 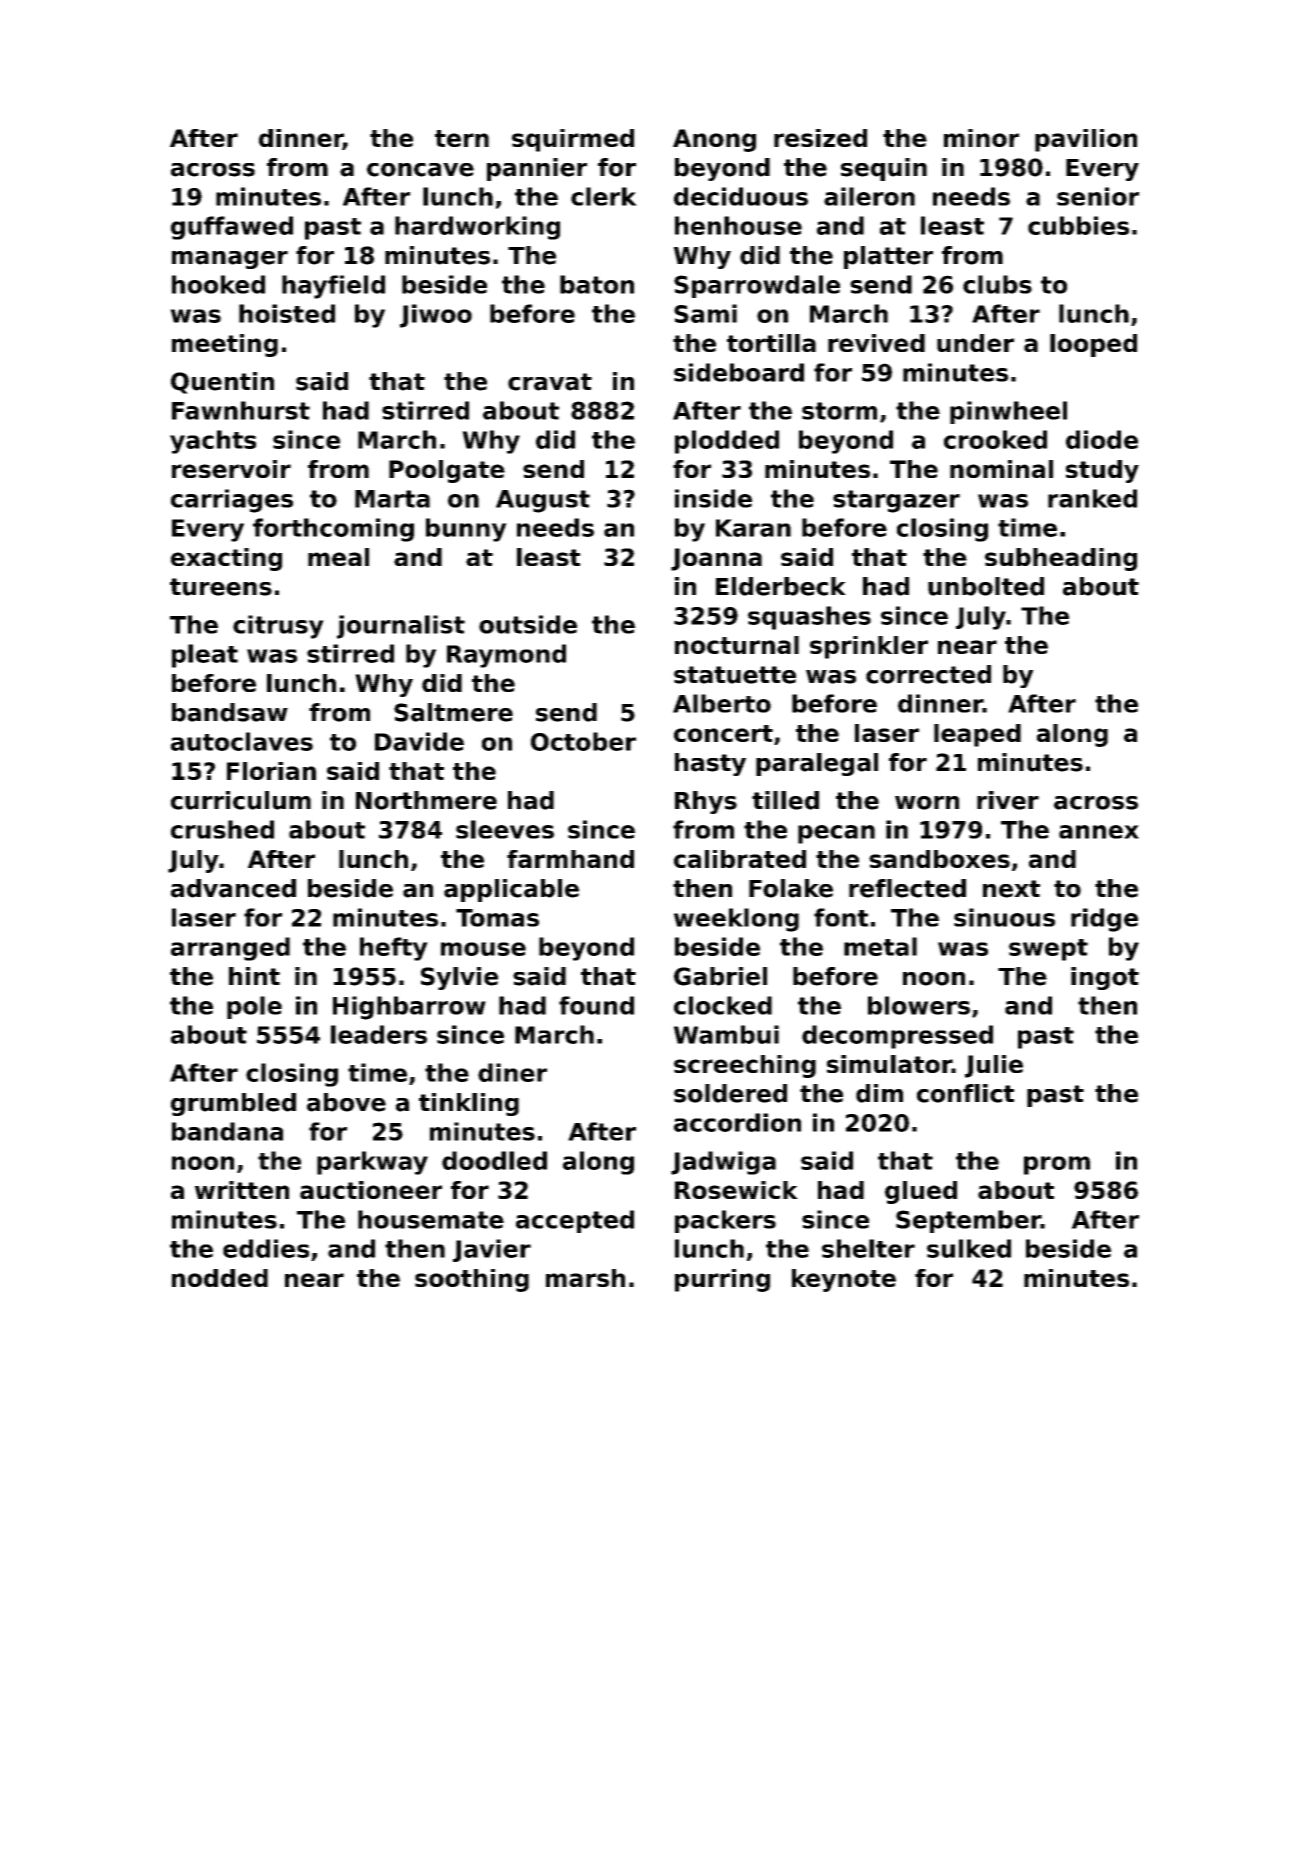 What do you see at coordinates (233, 1104) in the document?
I see `grumbled` at bounding box center [233, 1104].
